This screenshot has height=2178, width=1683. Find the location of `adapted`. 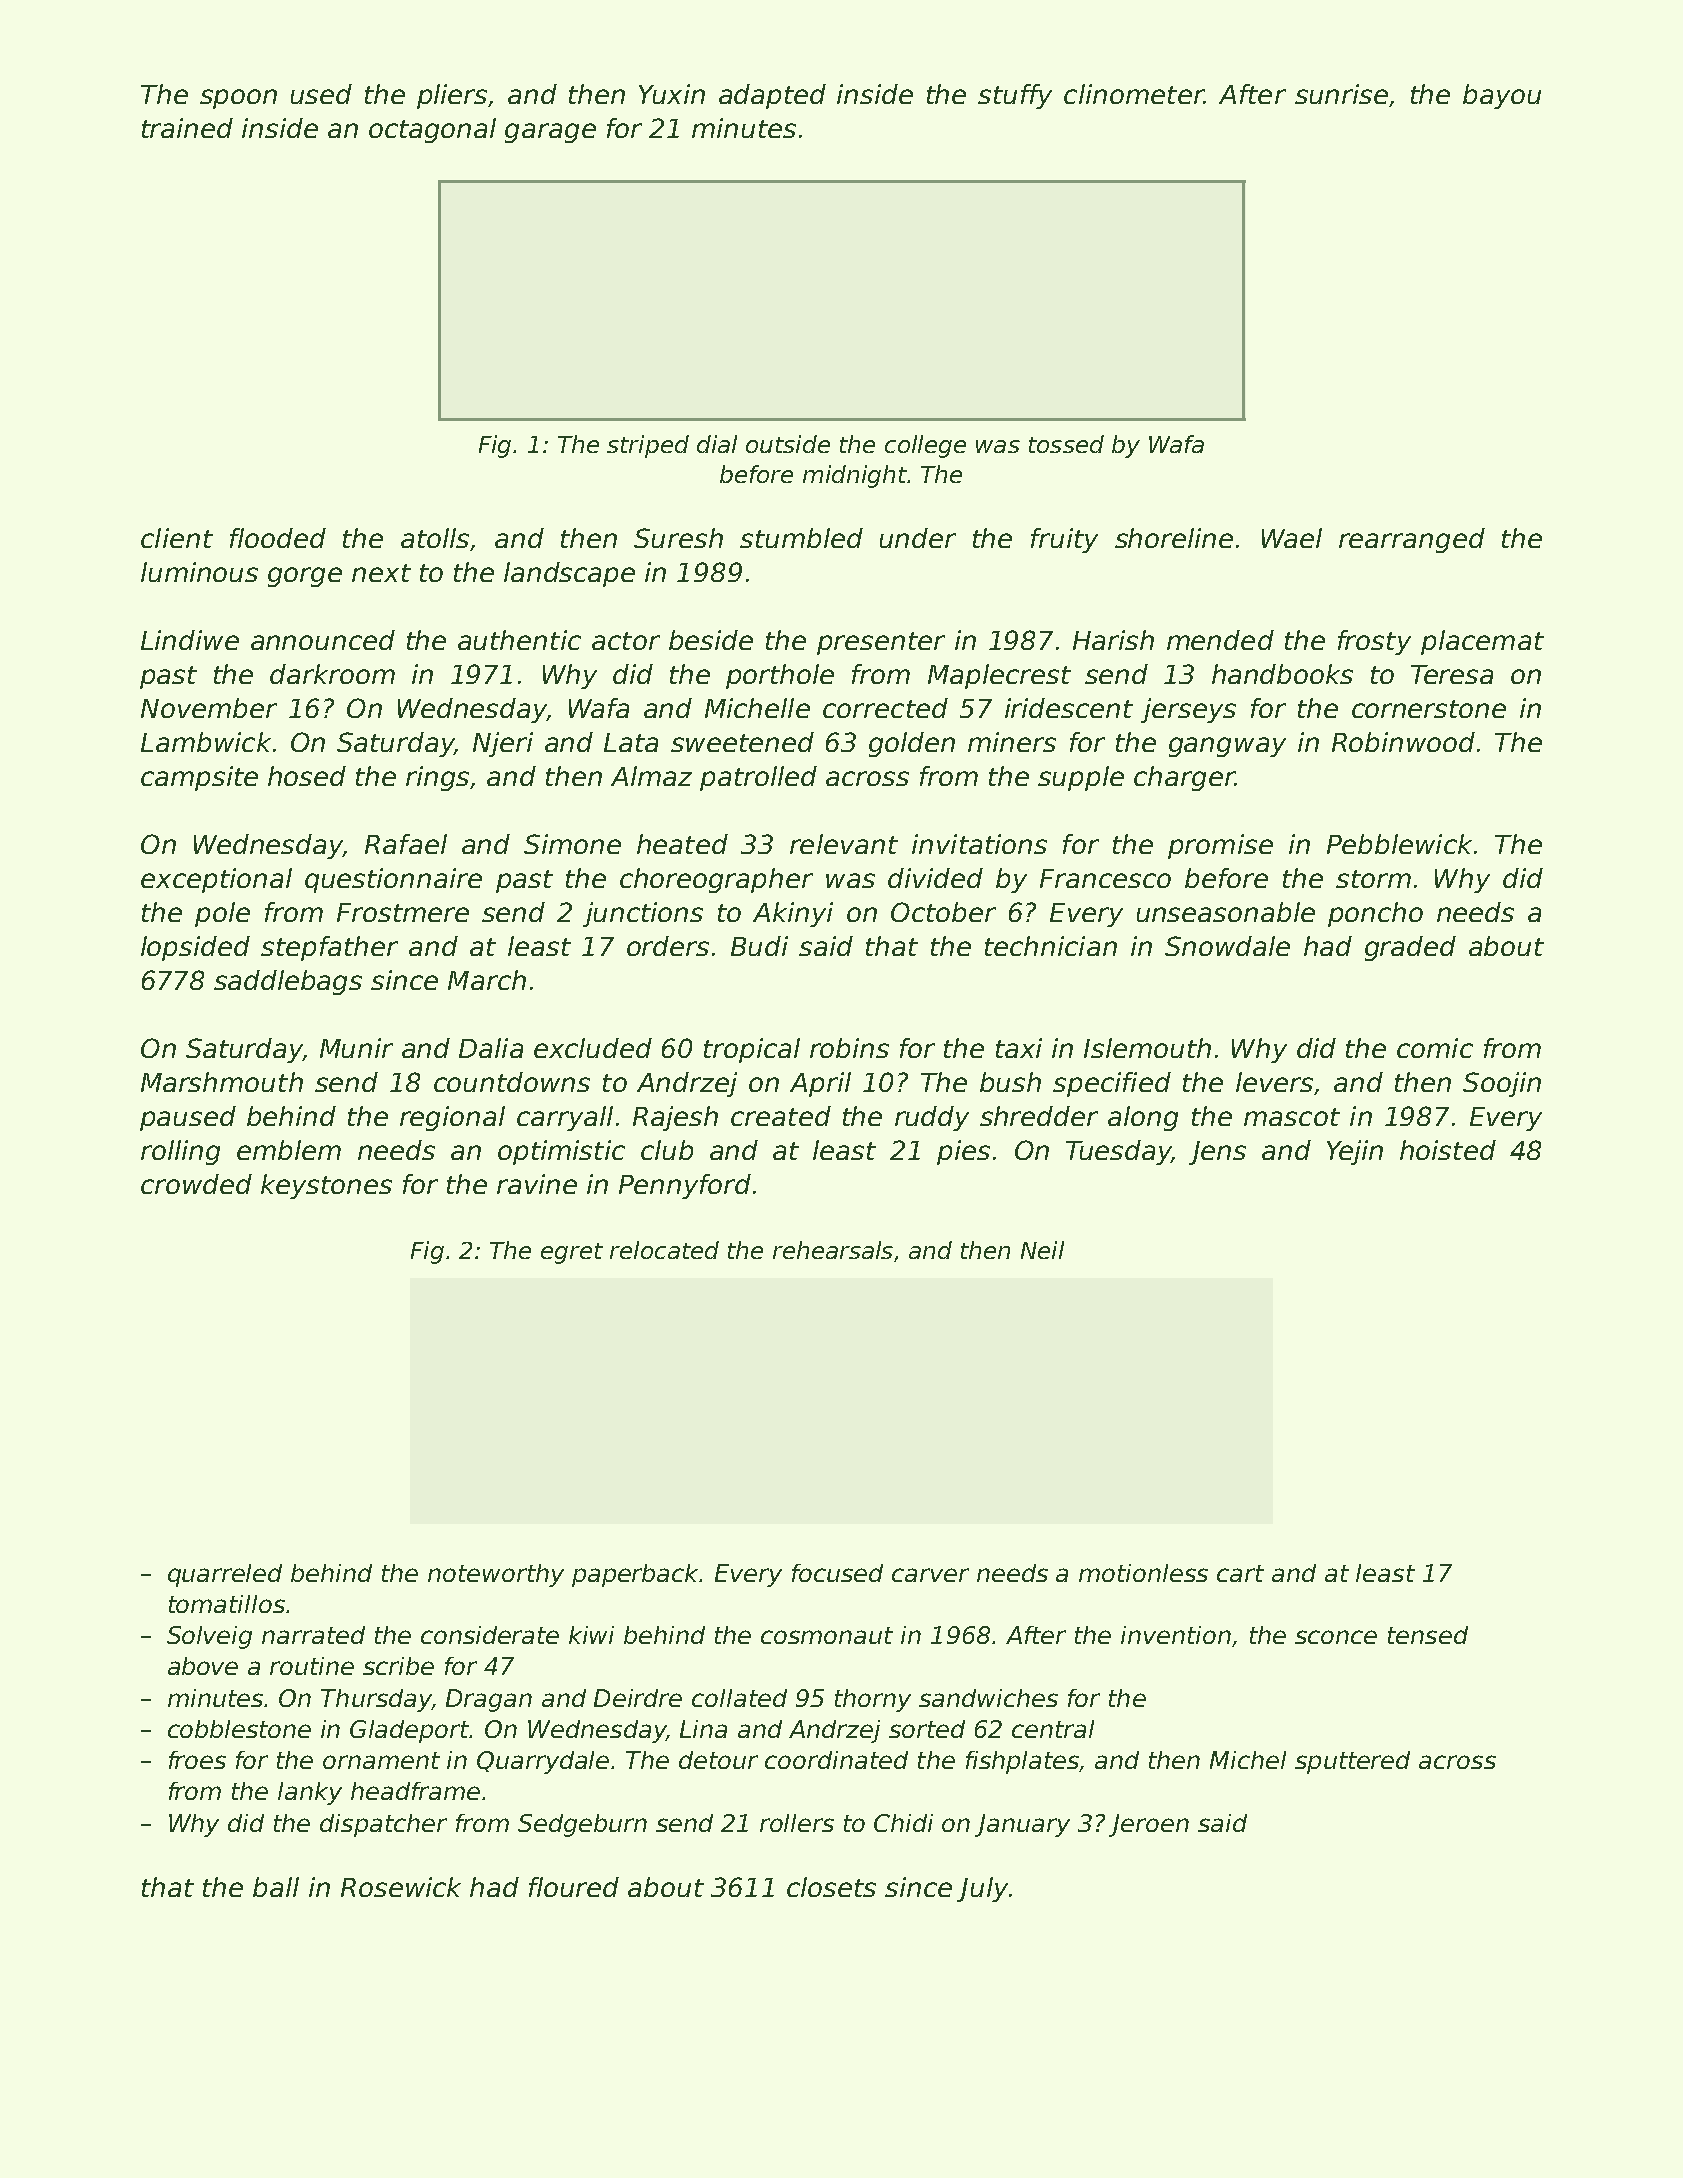

adapted is located at coordinates (772, 96).
